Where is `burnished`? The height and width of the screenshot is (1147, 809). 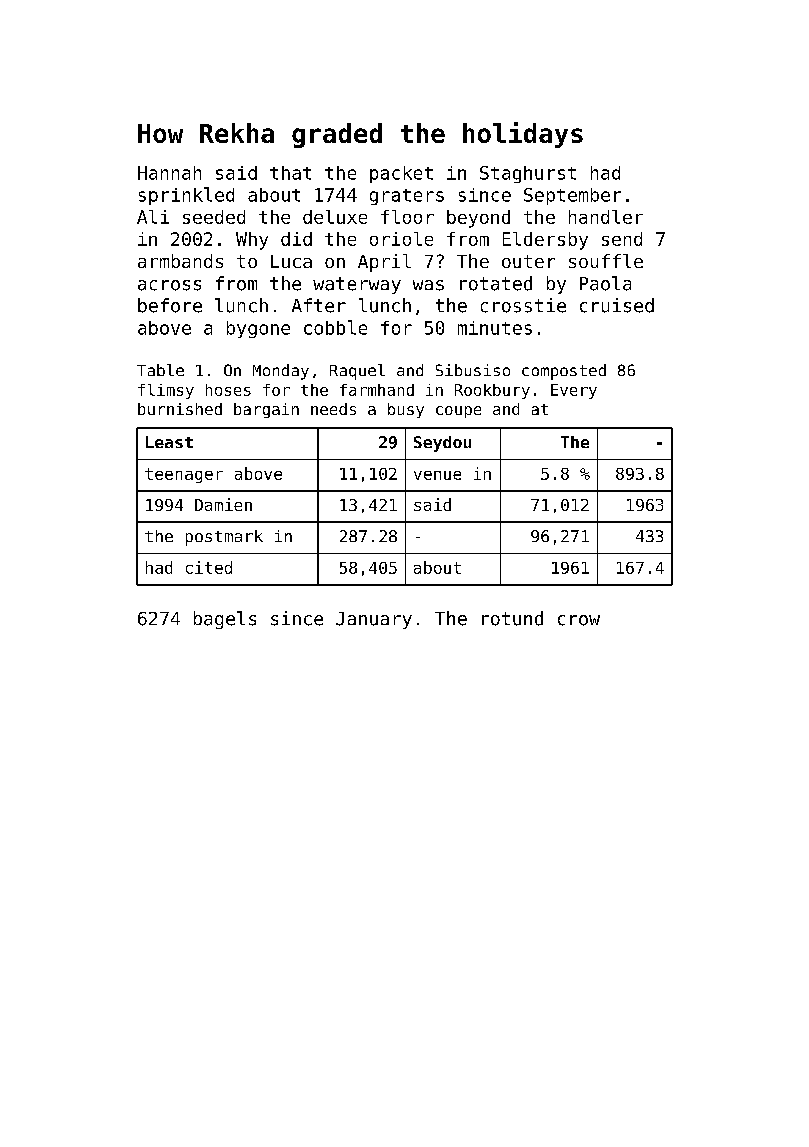
burnished is located at coordinates (180, 409).
